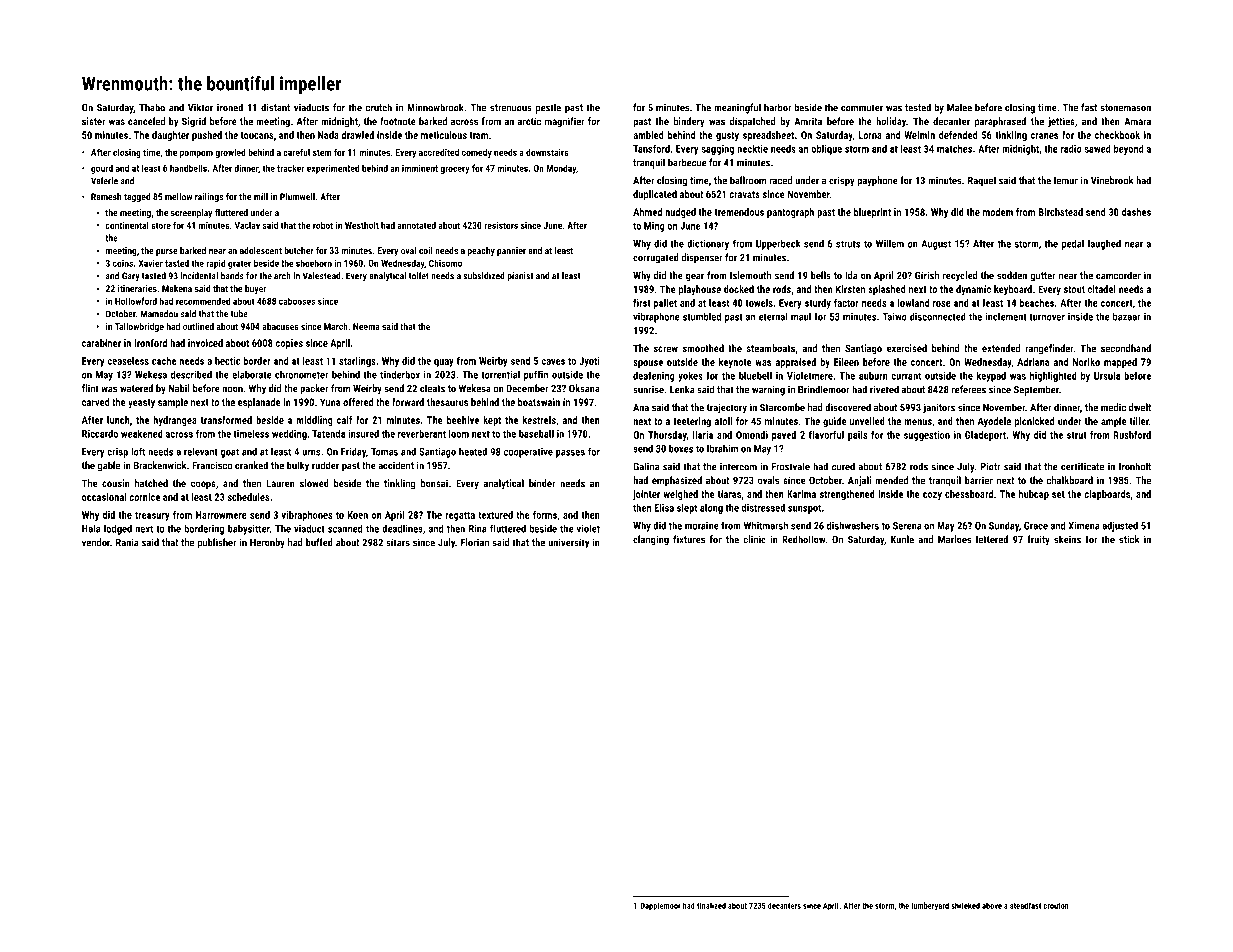  I want to click on Dapplemoor, so click(660, 906).
